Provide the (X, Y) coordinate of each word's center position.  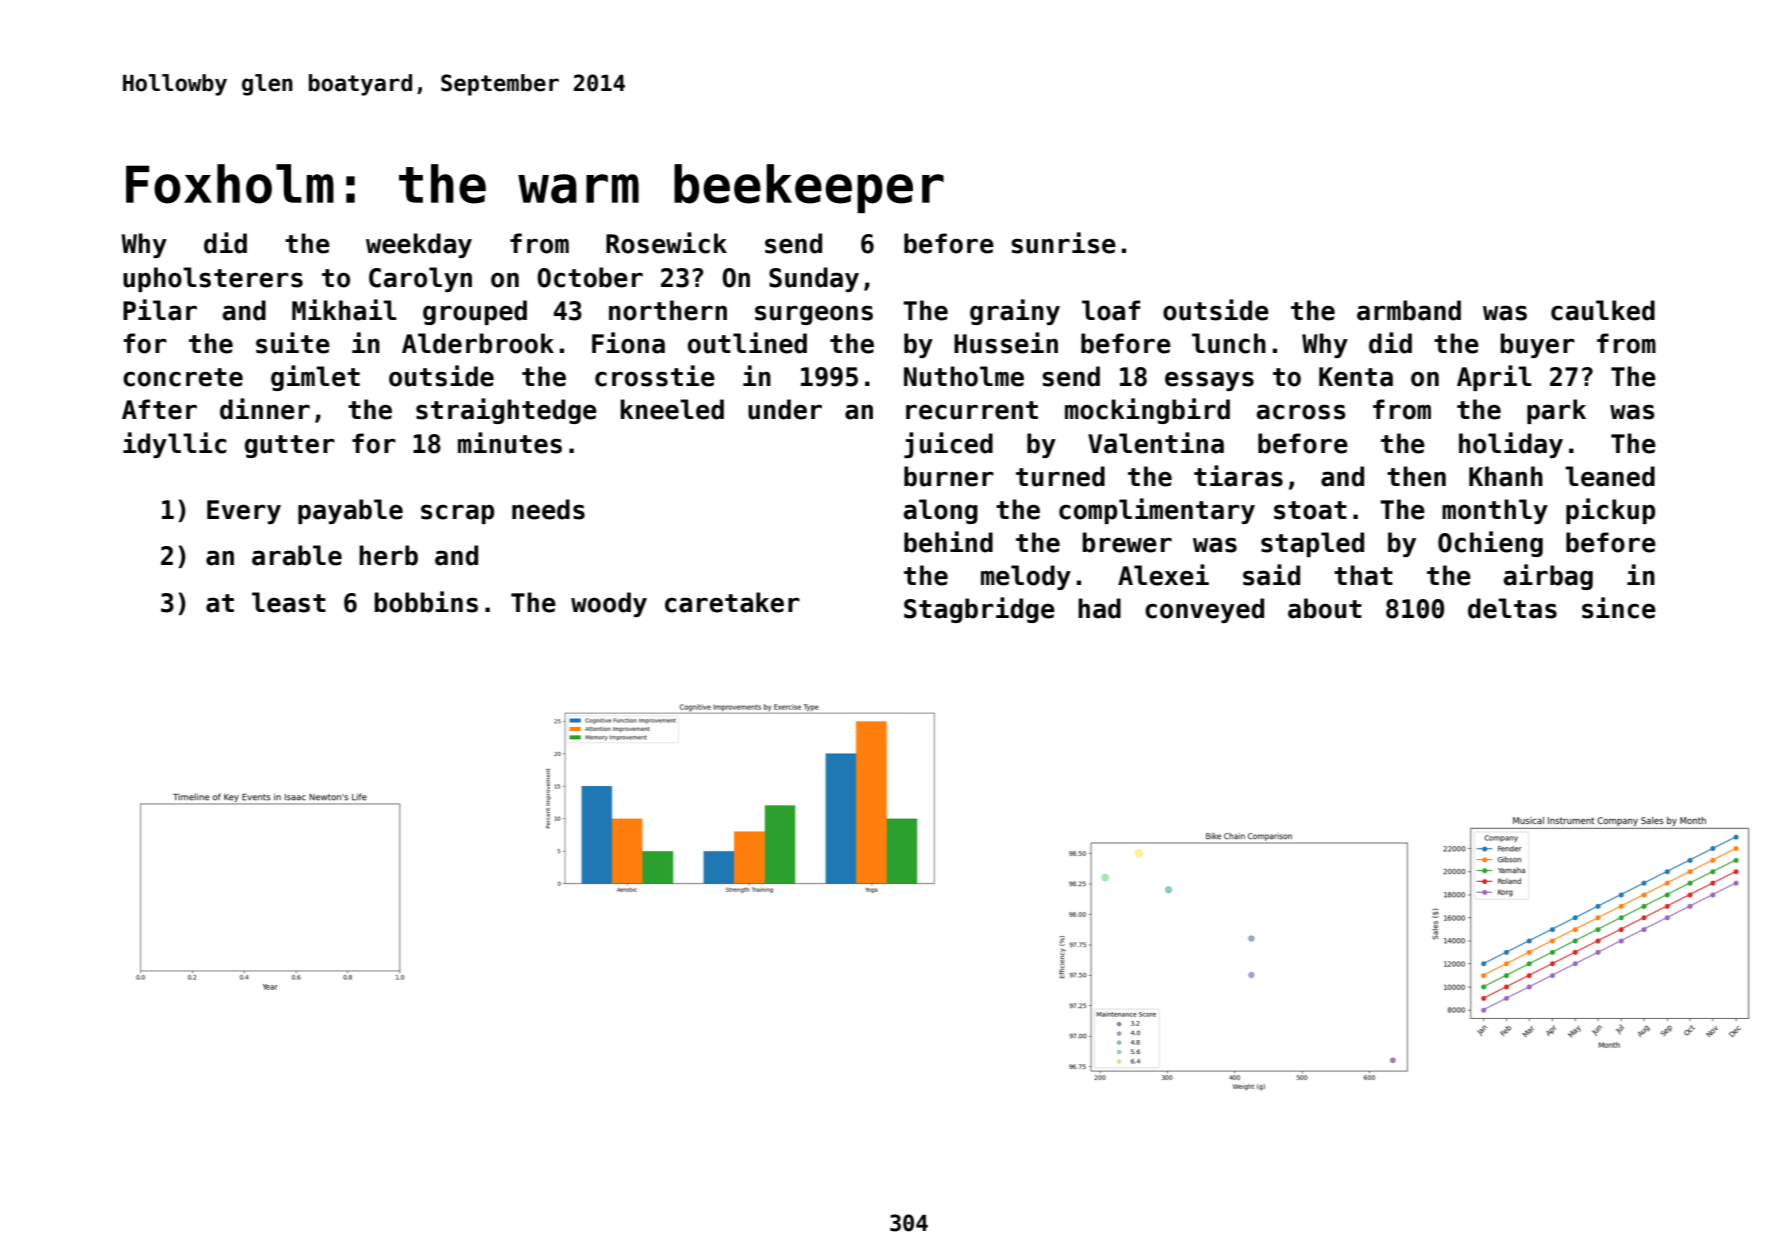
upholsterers (213, 279)
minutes (510, 443)
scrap (457, 514)
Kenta (1356, 377)
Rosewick (666, 243)
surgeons (814, 315)
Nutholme (964, 376)
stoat (1310, 510)
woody (609, 604)
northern (668, 310)
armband (1409, 310)
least (289, 602)
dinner (265, 409)
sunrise (1063, 243)
